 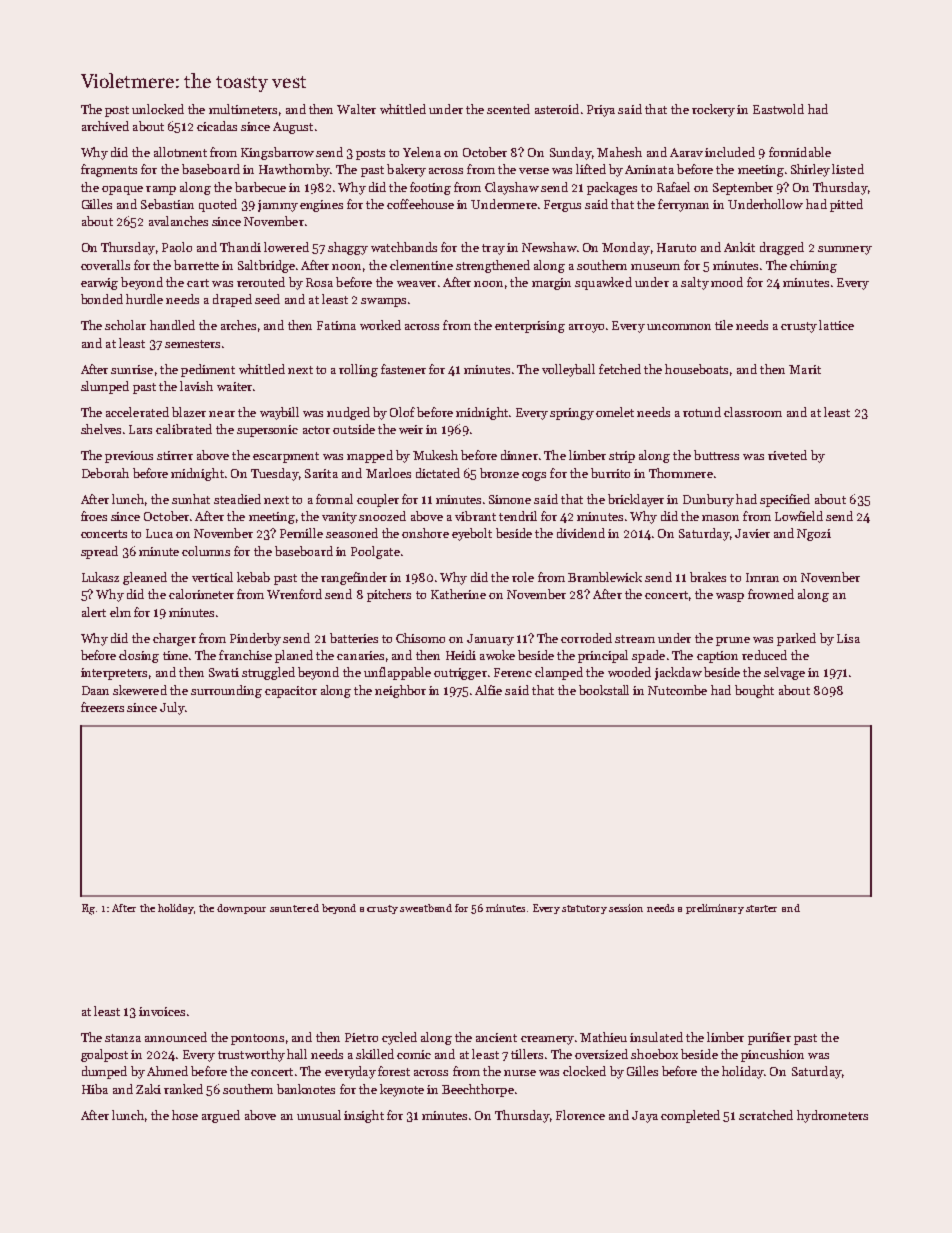 I want to click on Swati, so click(x=224, y=672).
